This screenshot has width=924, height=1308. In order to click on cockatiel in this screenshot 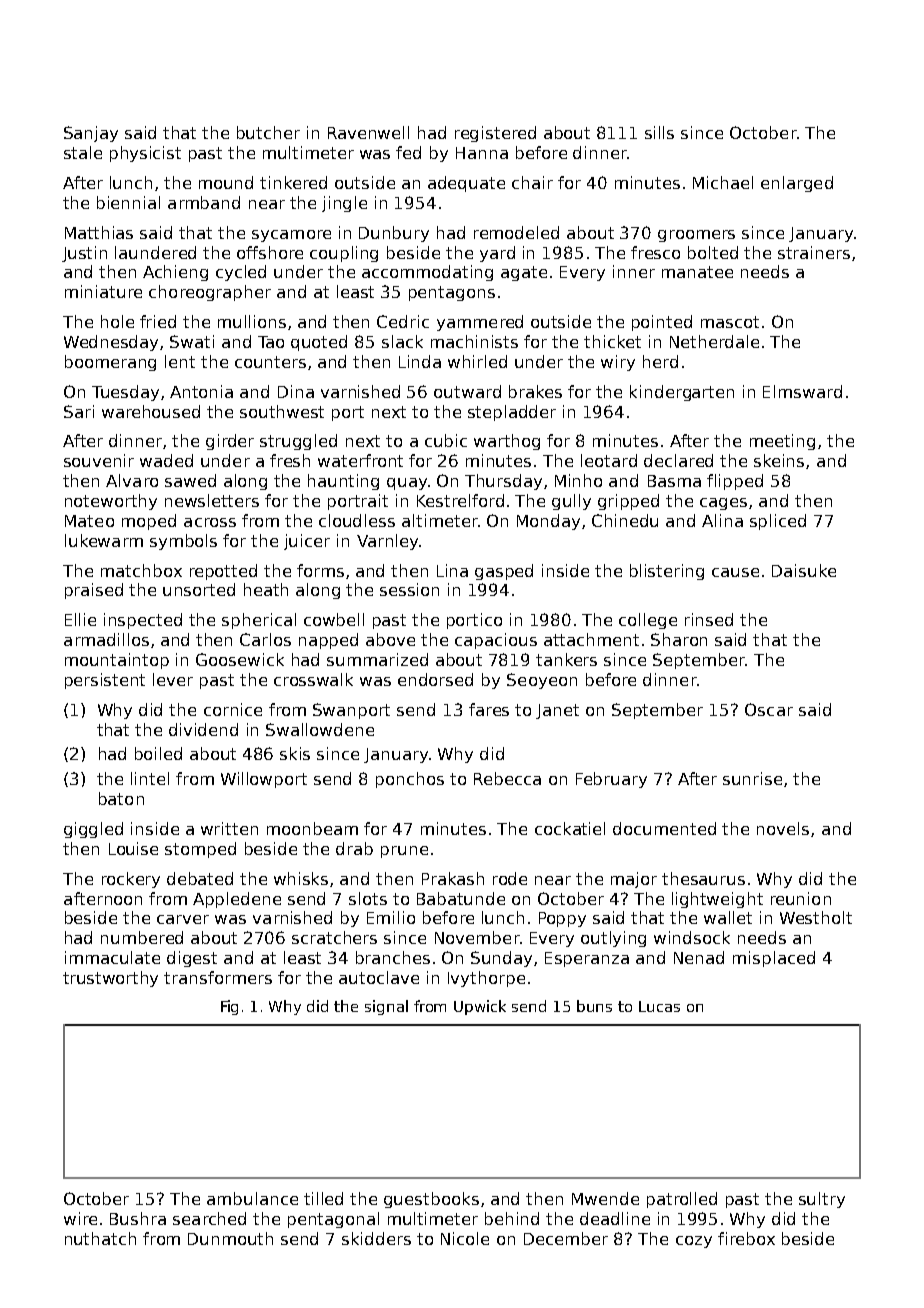, I will do `click(570, 828)`.
